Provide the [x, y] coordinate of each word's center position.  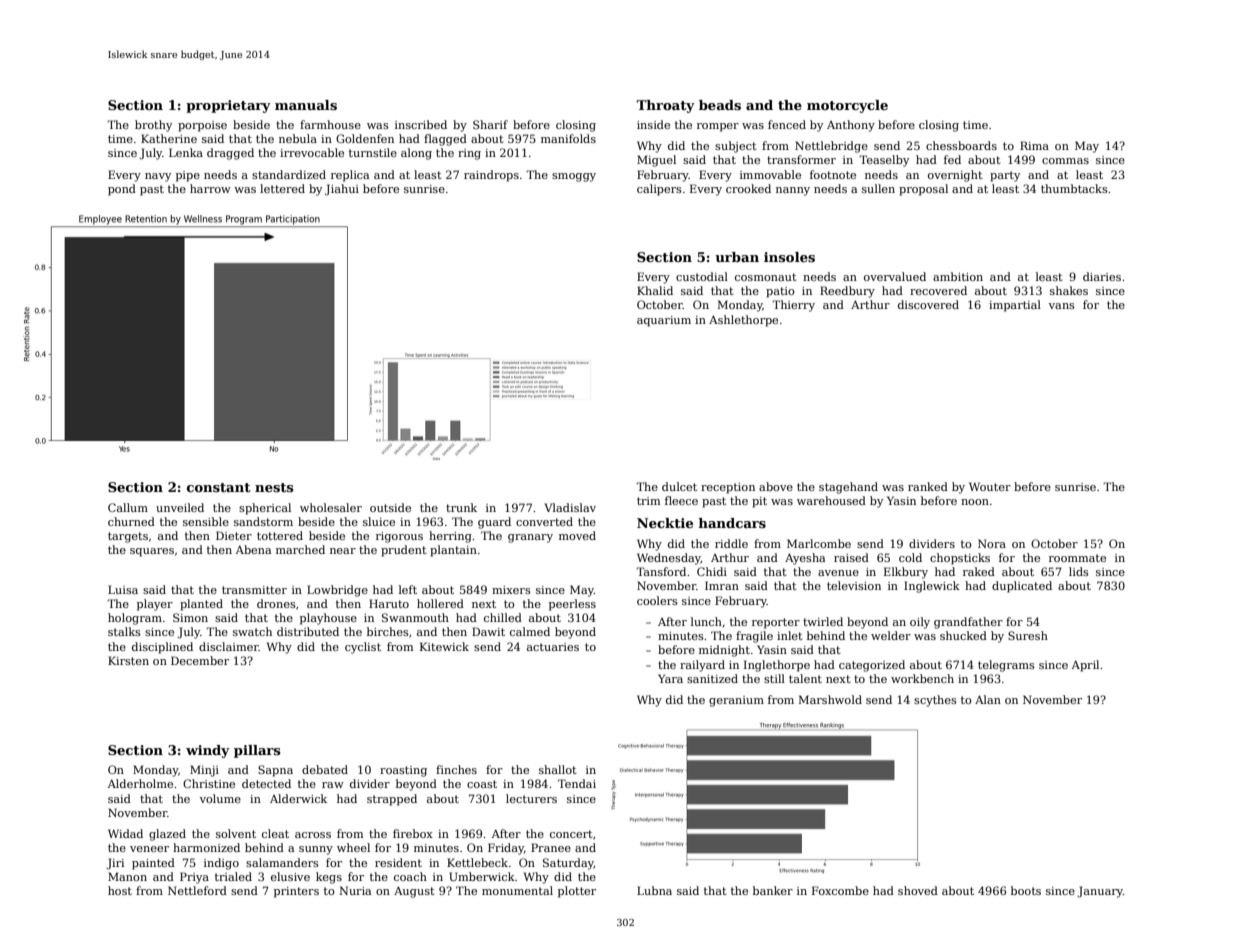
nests [274, 487]
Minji [204, 771]
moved [577, 535]
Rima [1034, 145]
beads [720, 105]
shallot [558, 769]
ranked [928, 486]
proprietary [228, 106]
